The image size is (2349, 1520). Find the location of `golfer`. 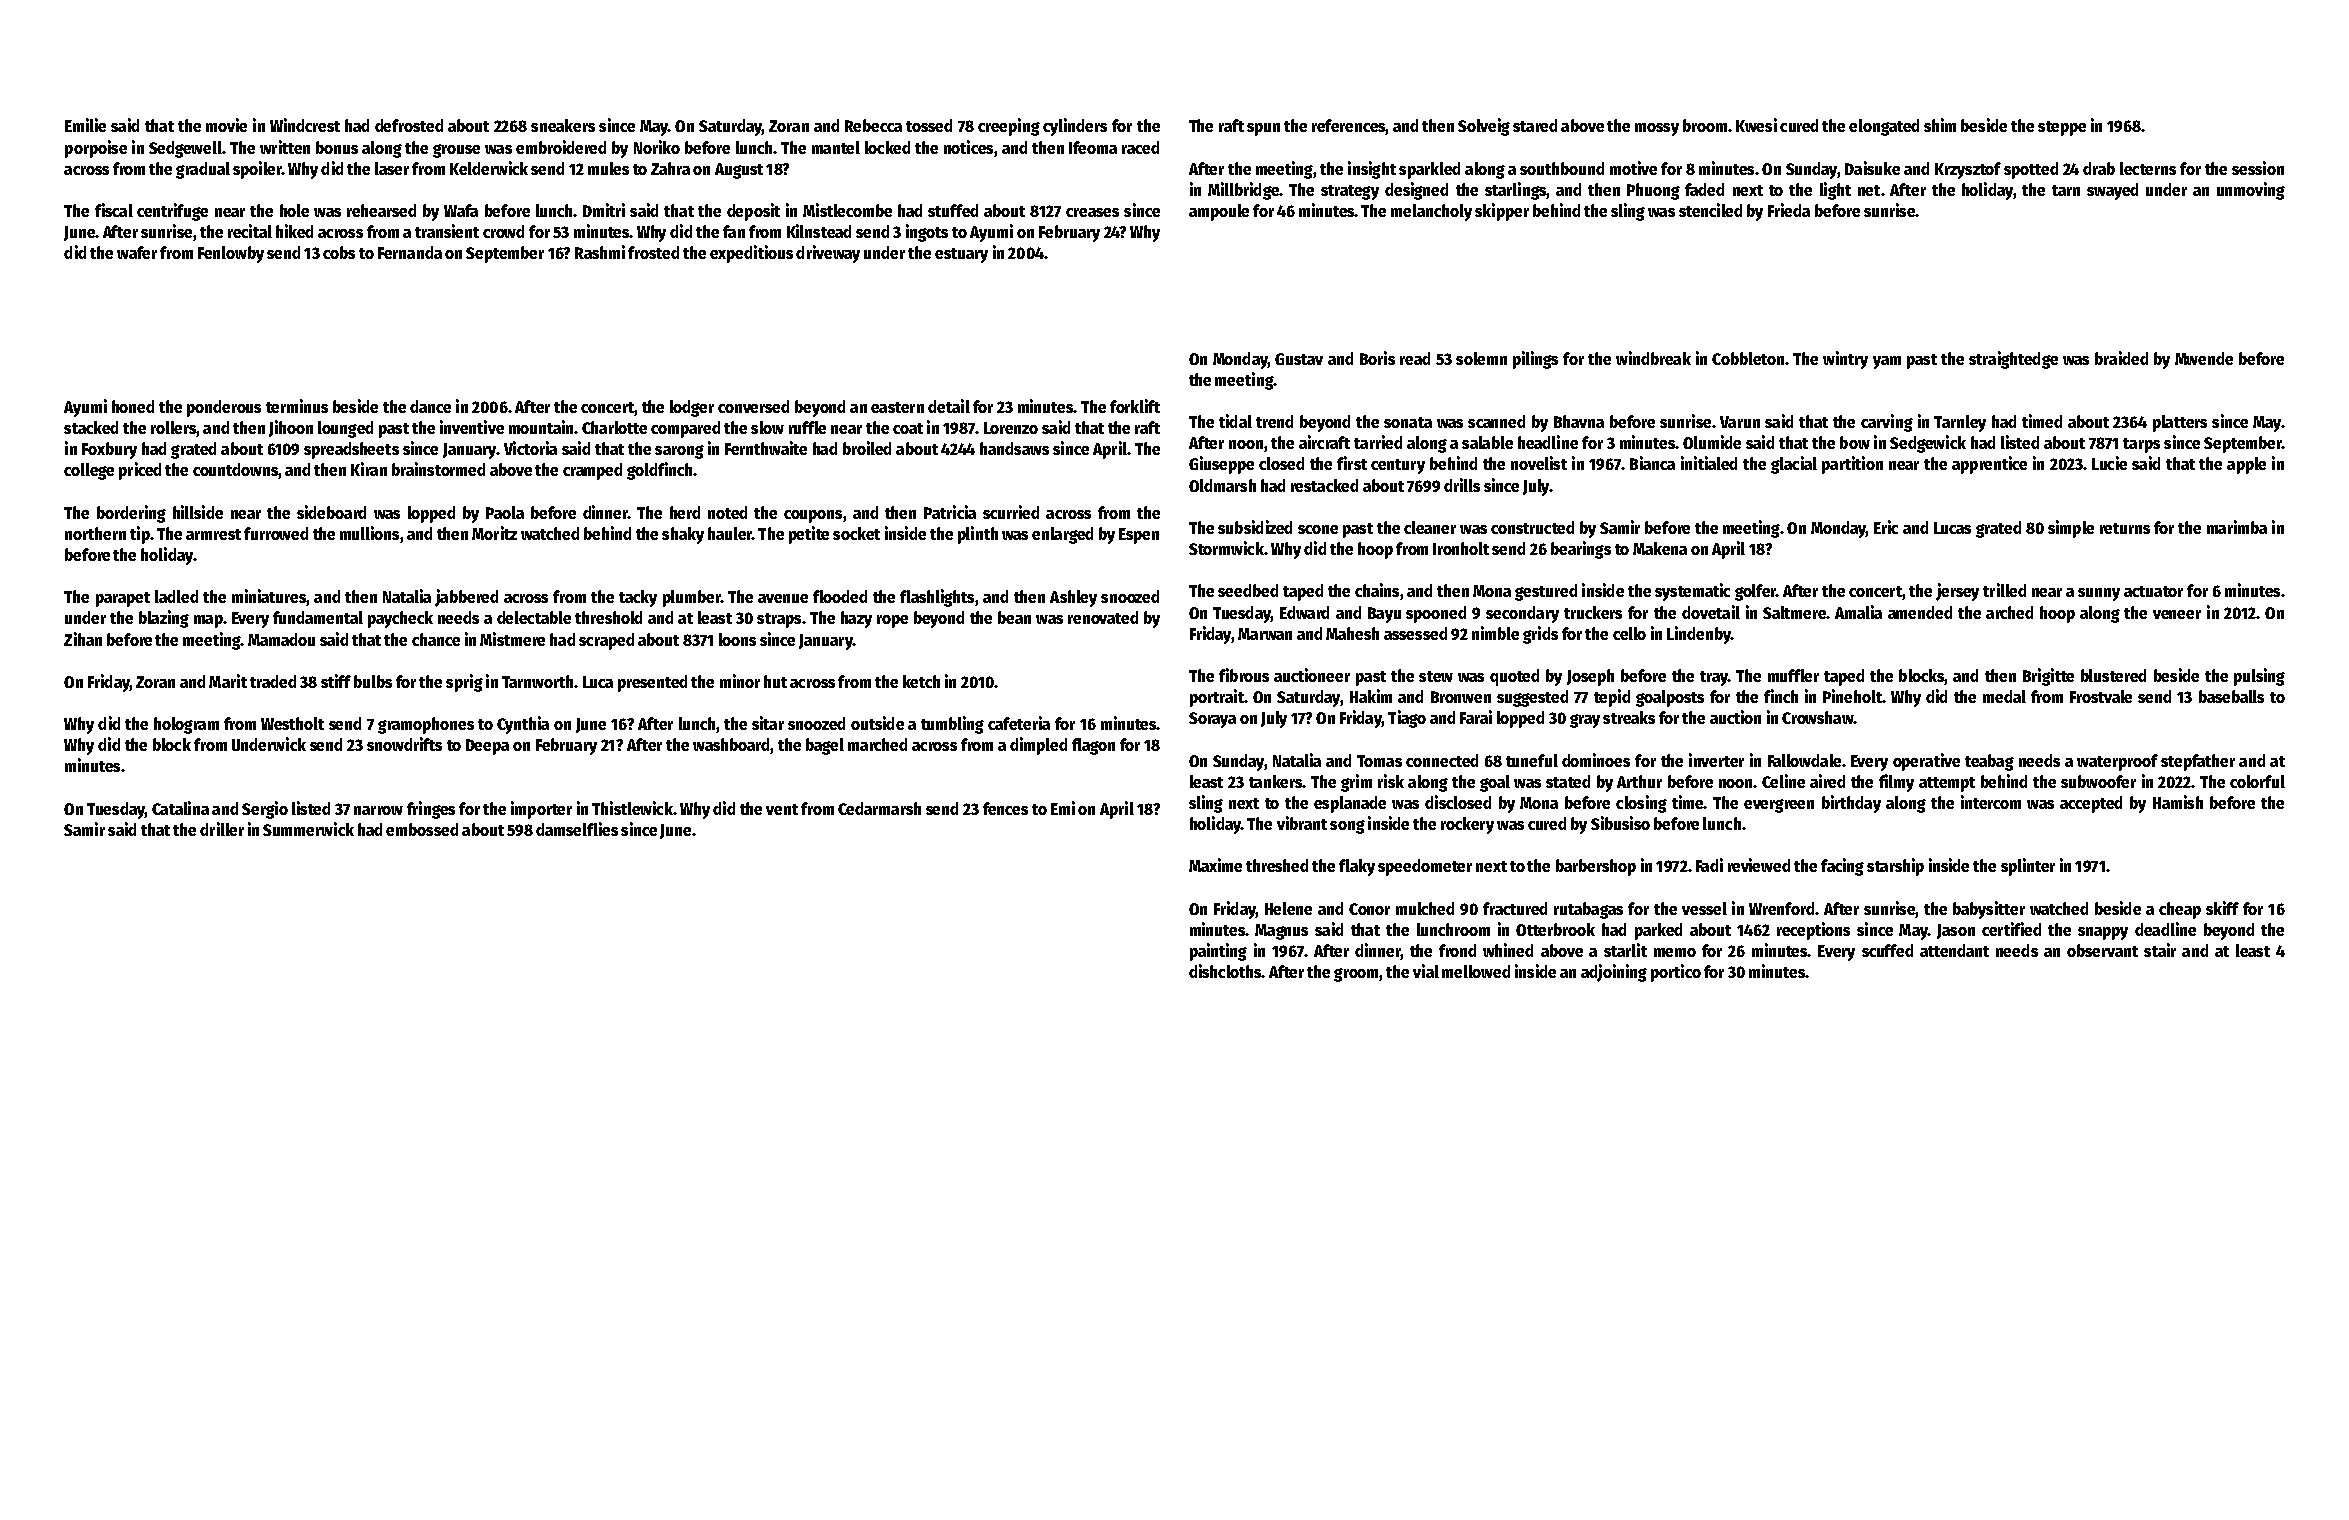

golfer is located at coordinates (1755, 592).
